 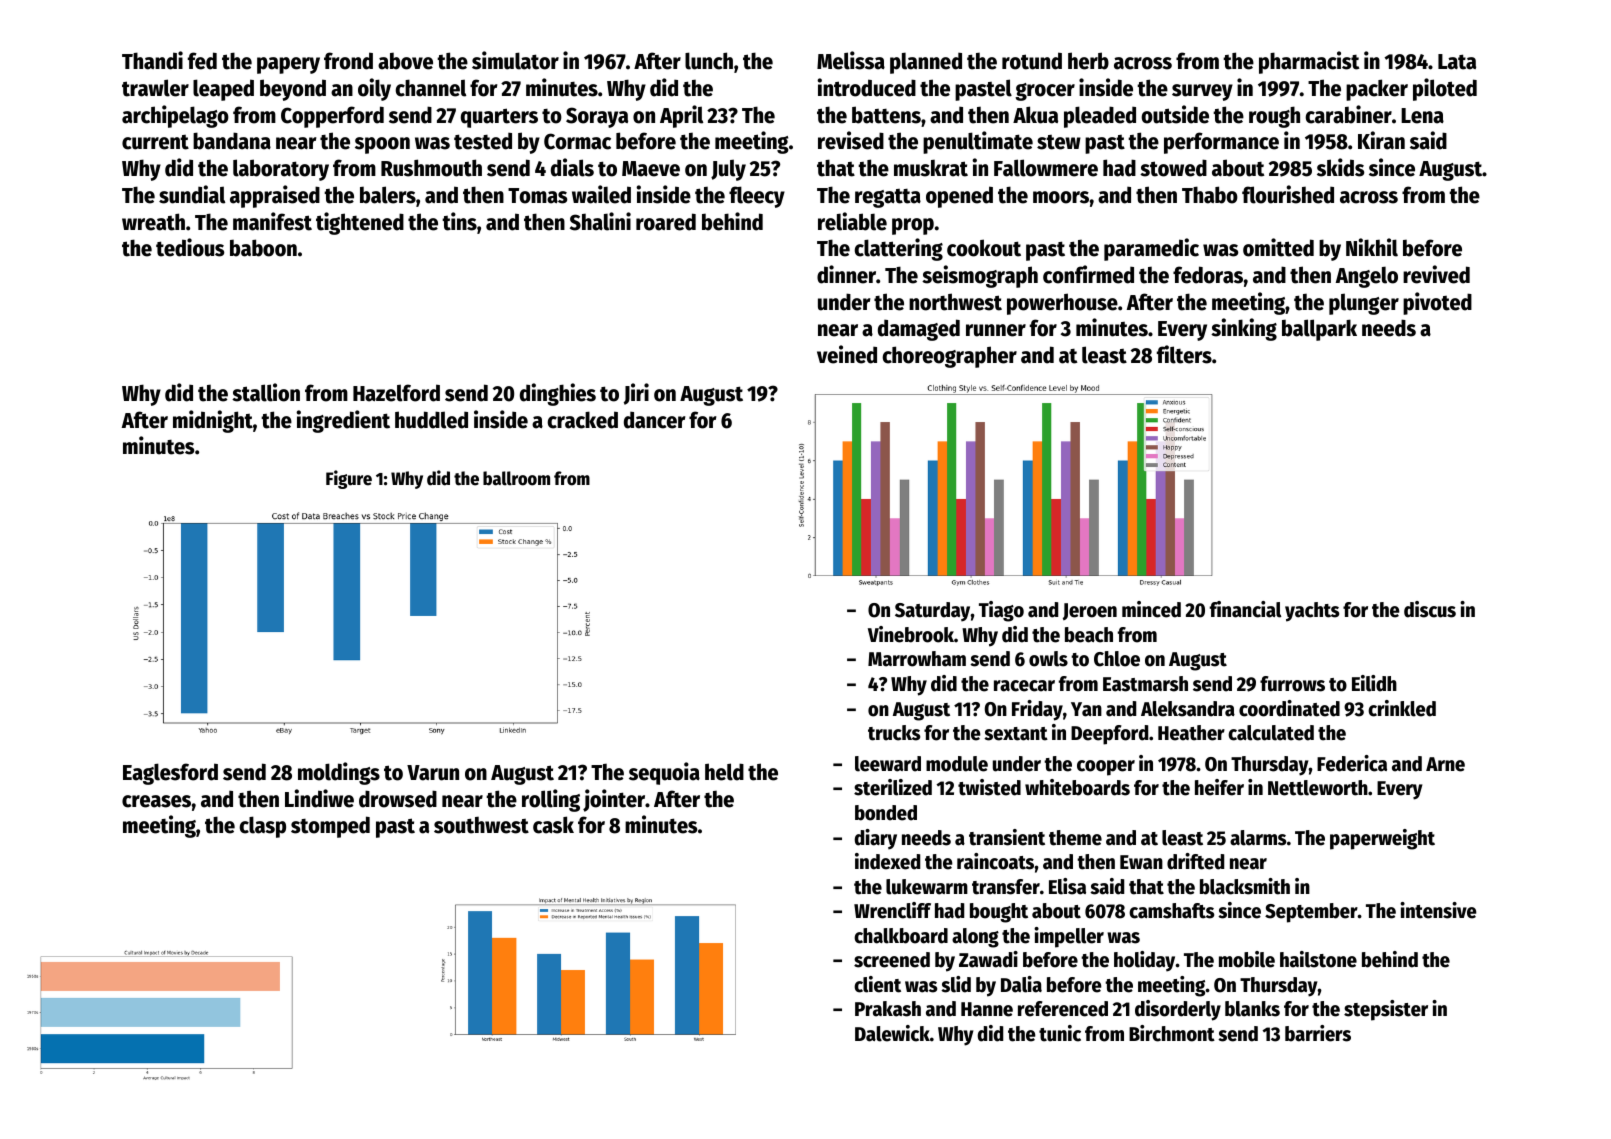 I want to click on stepsister, so click(x=1386, y=1010).
